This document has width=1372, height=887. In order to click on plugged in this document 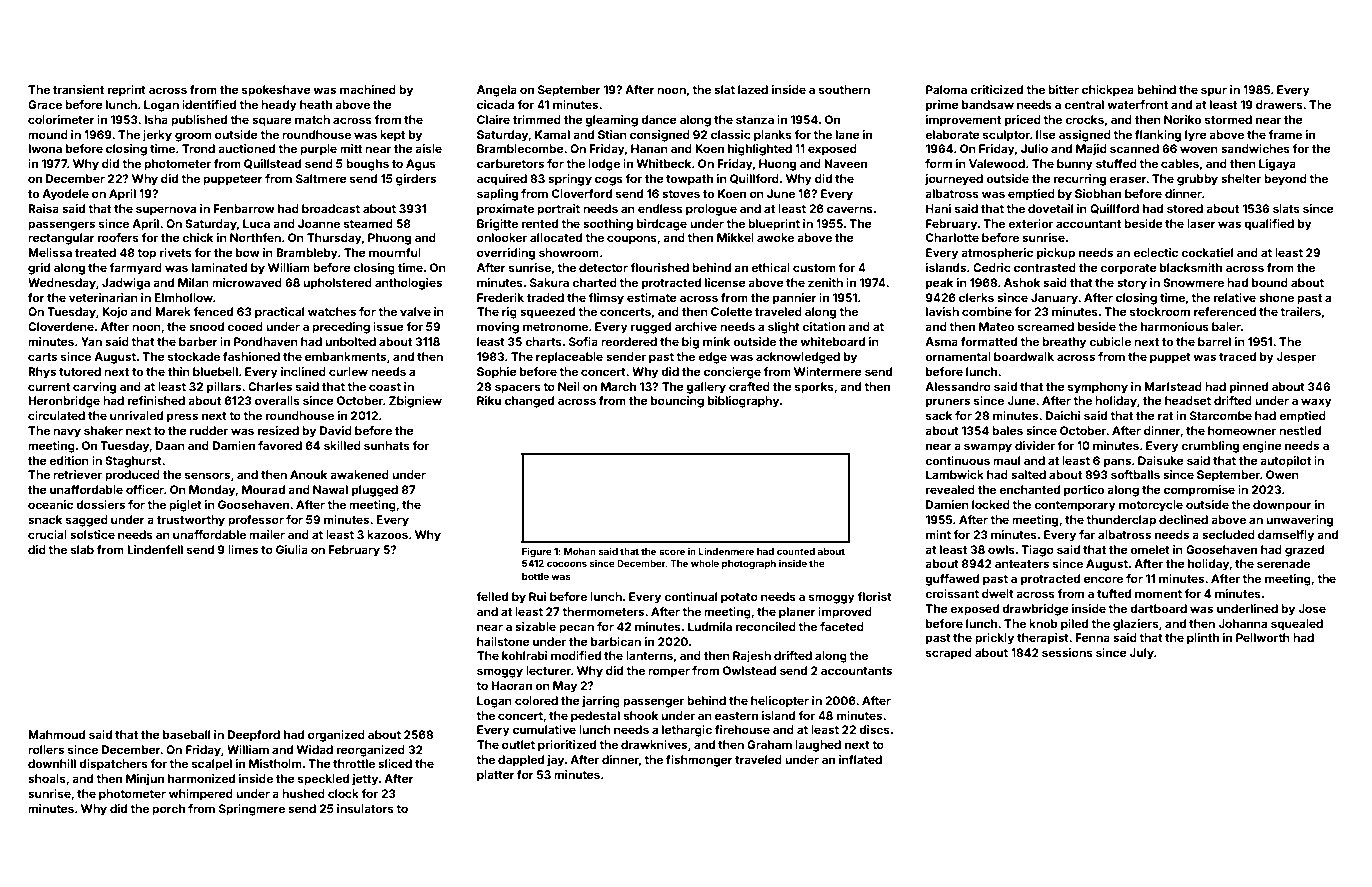, I will do `click(375, 491)`.
